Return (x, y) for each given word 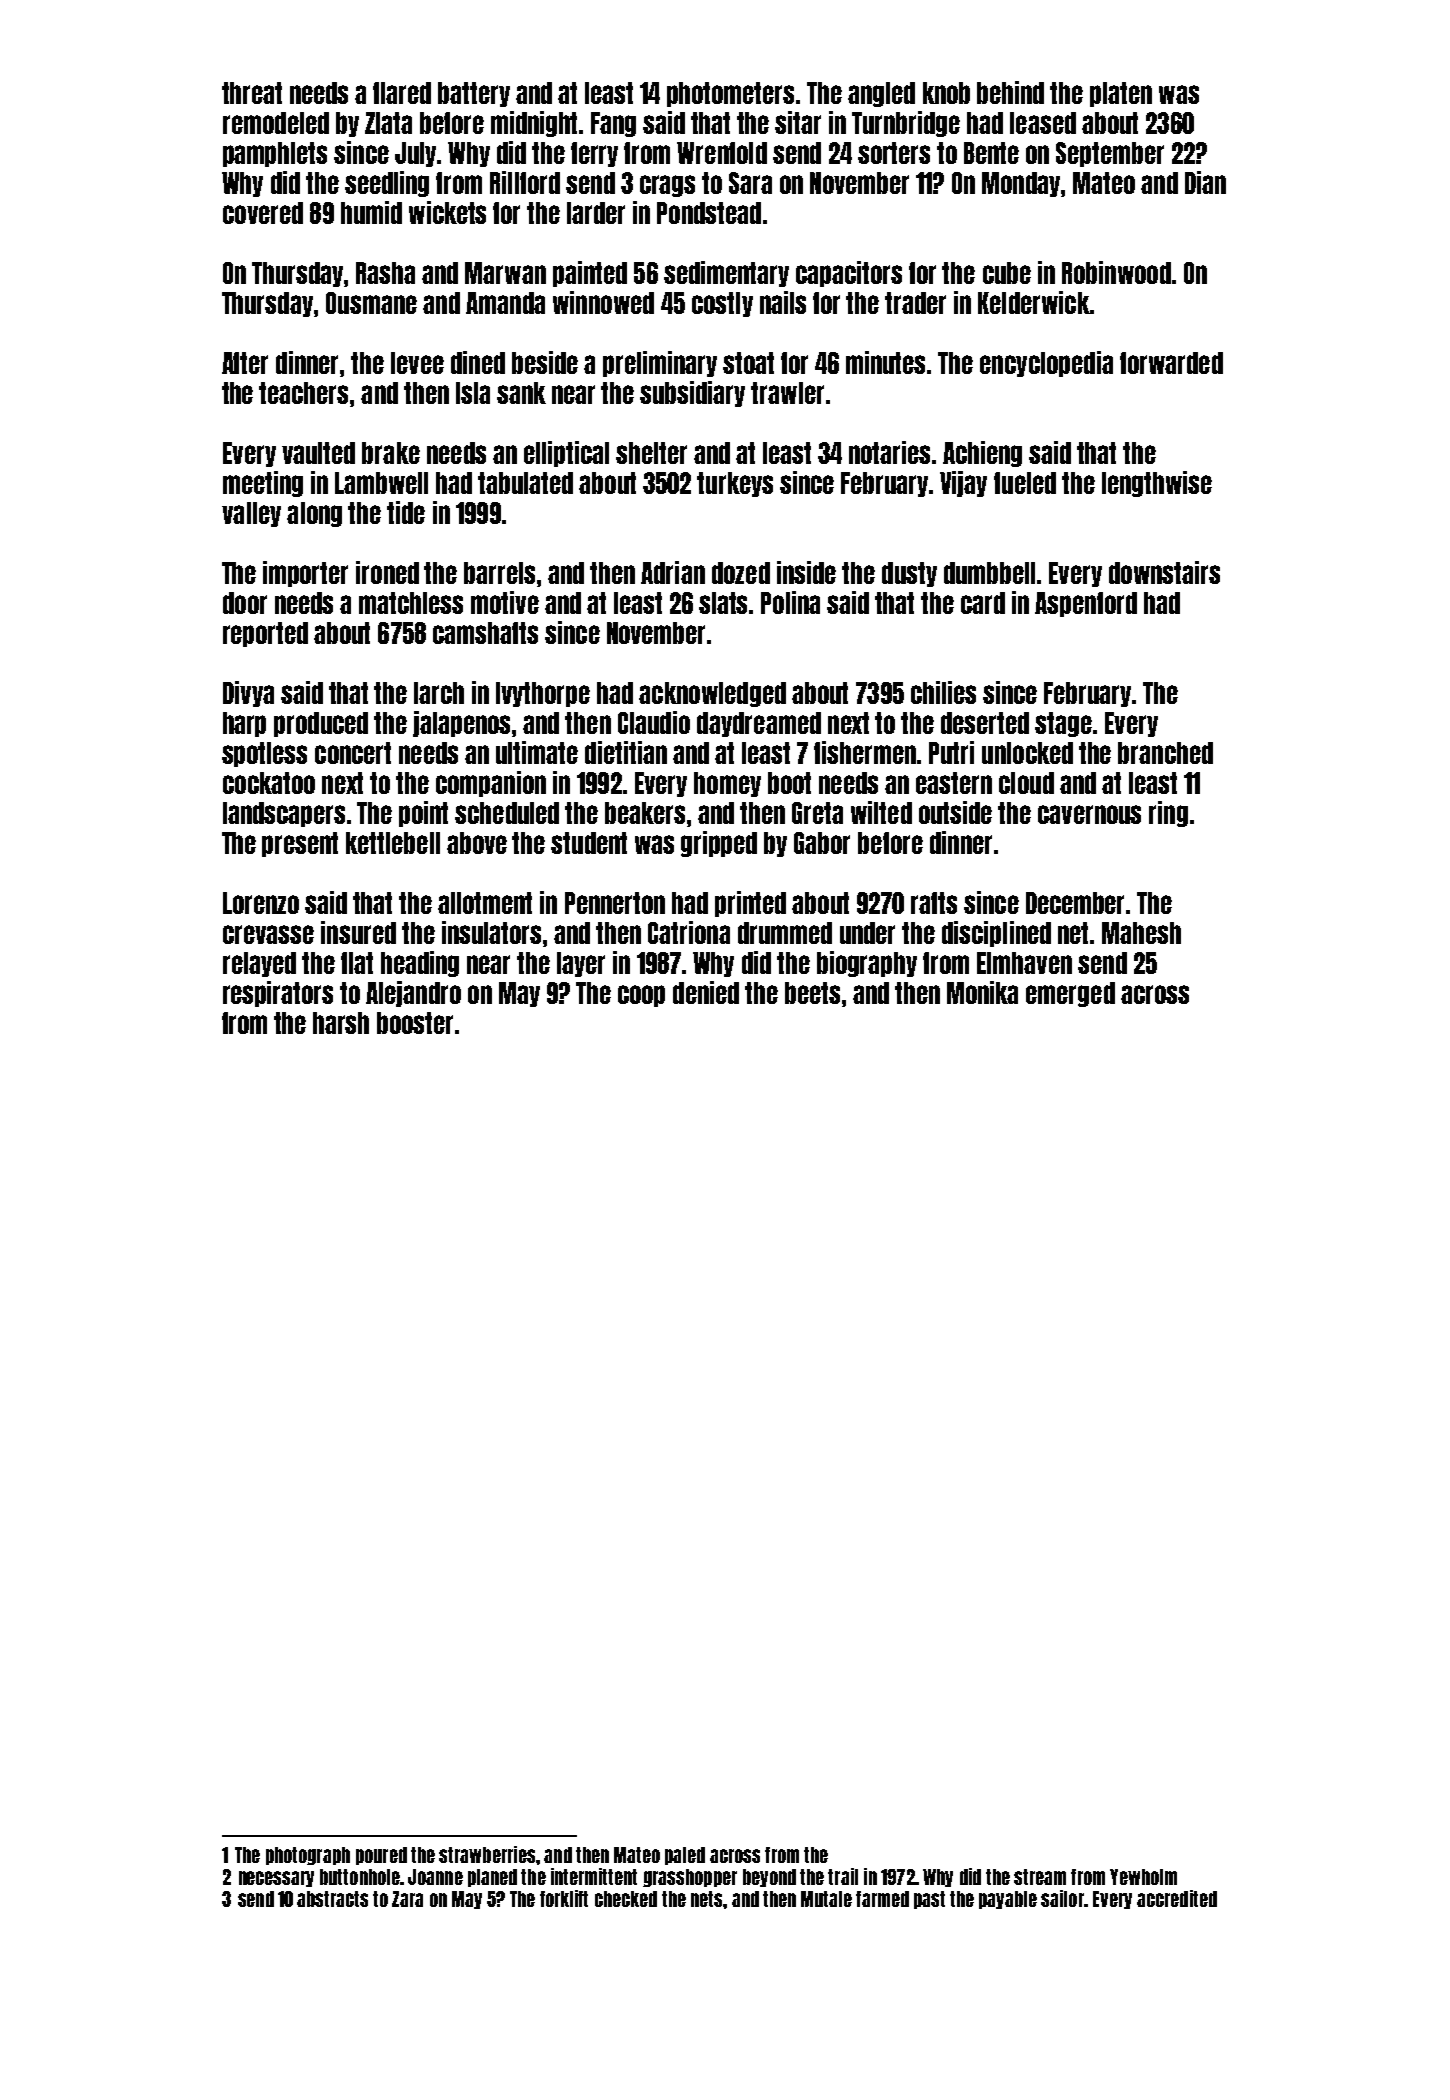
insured (358, 932)
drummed (785, 933)
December (1075, 903)
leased (1043, 123)
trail (843, 1876)
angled (881, 94)
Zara (407, 1899)
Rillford (525, 182)
